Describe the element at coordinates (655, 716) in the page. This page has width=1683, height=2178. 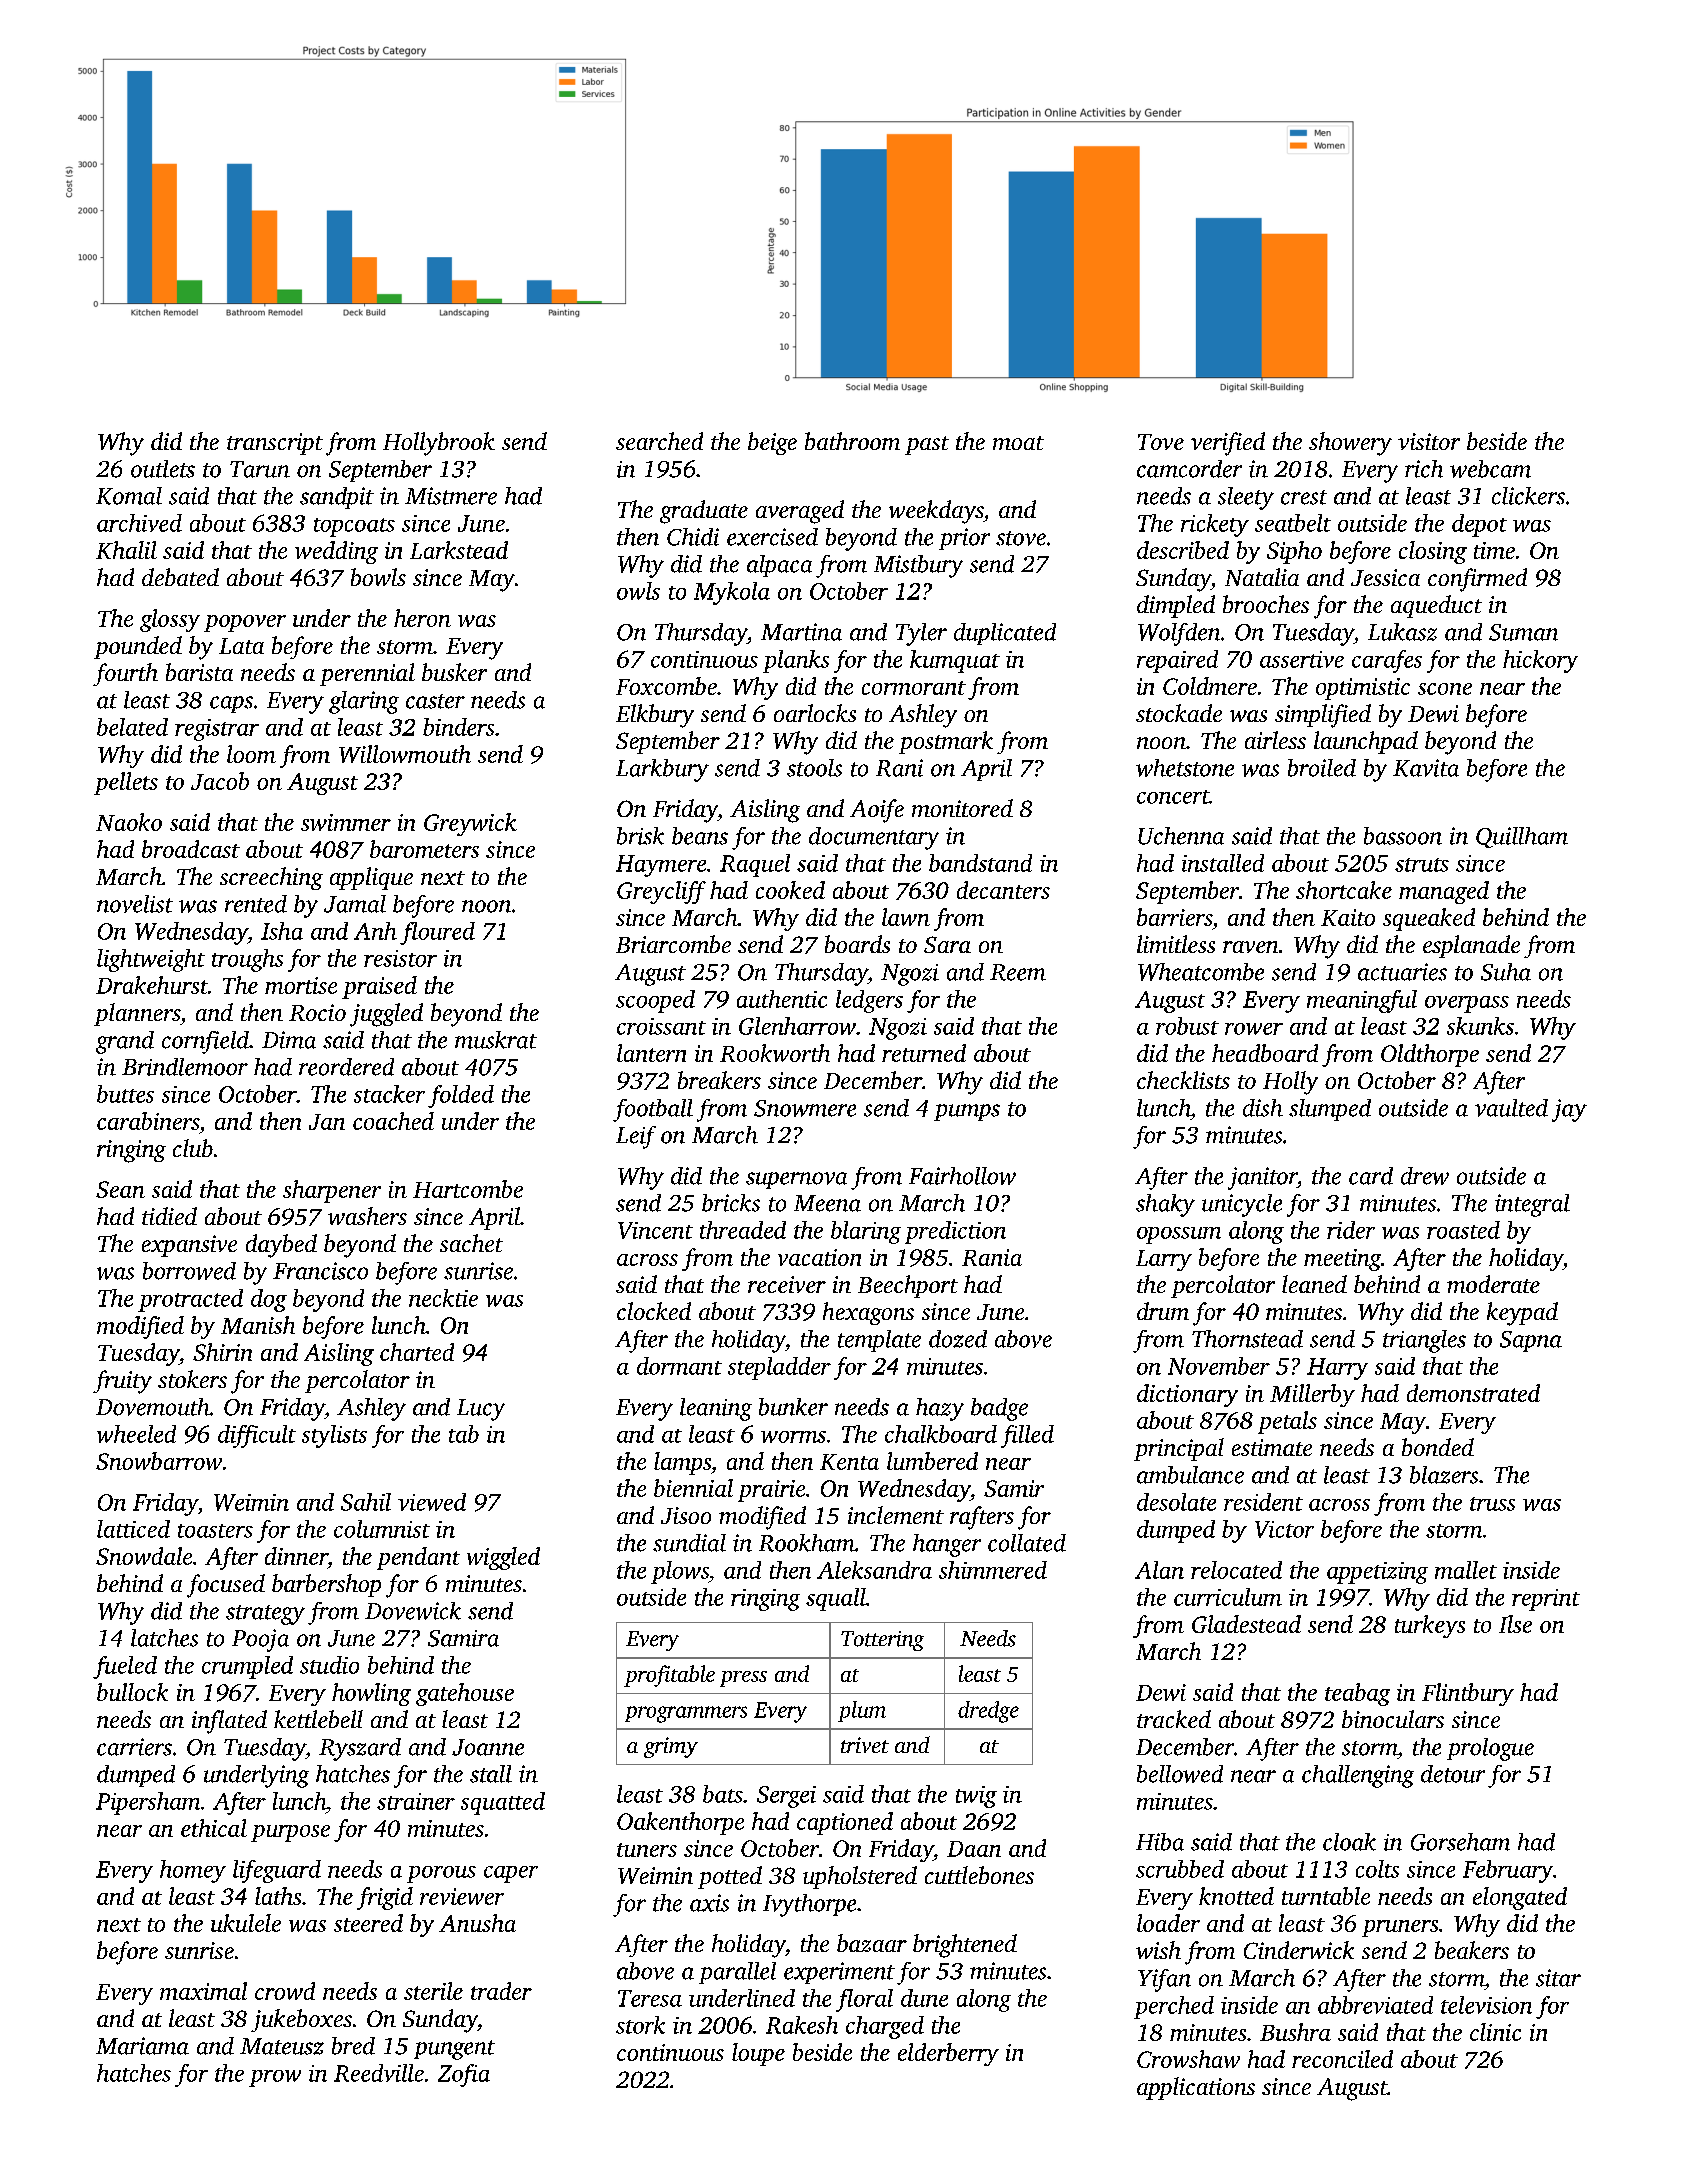
I see `Elkbury` at that location.
